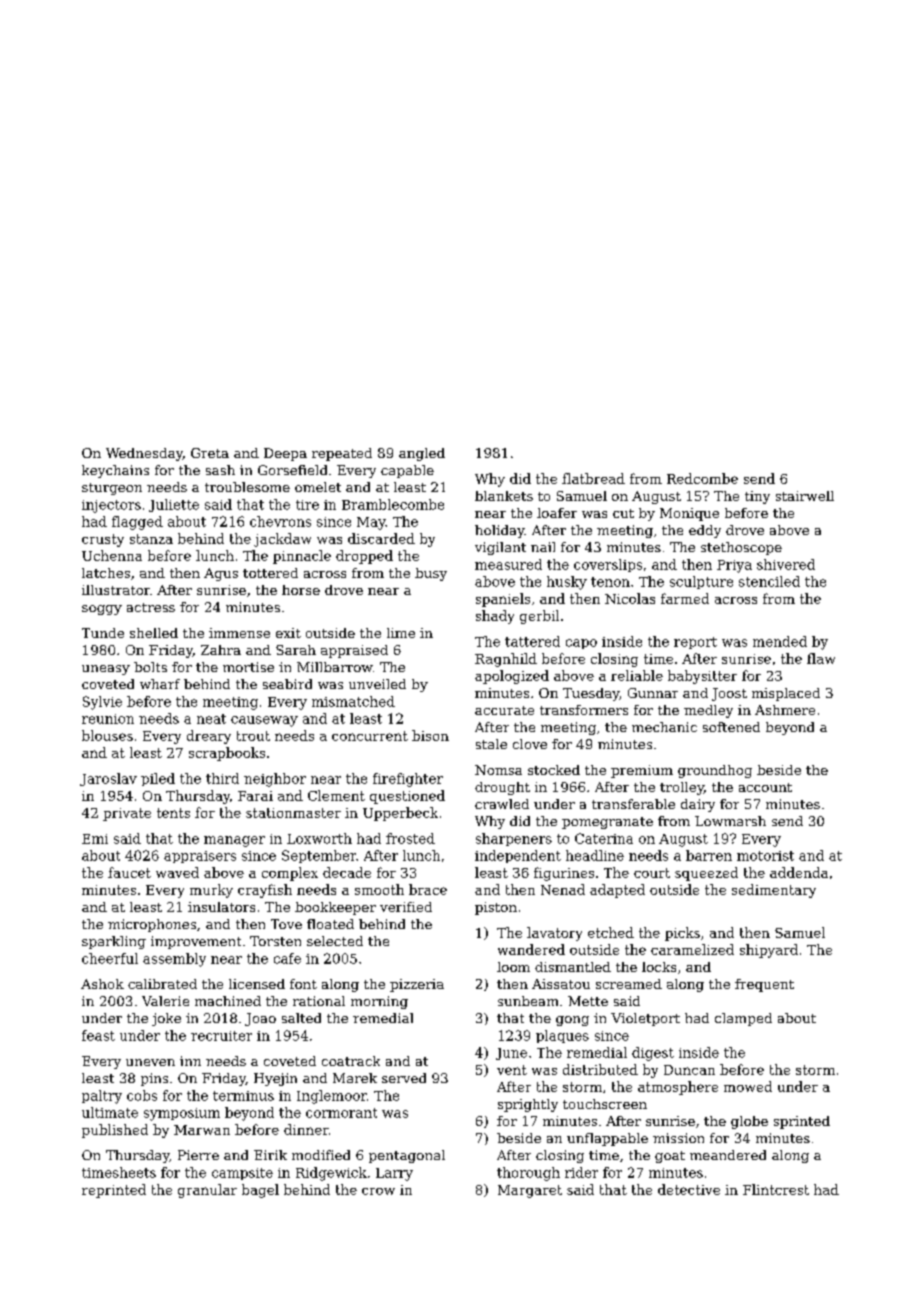 The height and width of the image is (1308, 924). What do you see at coordinates (209, 737) in the image?
I see `dreary` at bounding box center [209, 737].
